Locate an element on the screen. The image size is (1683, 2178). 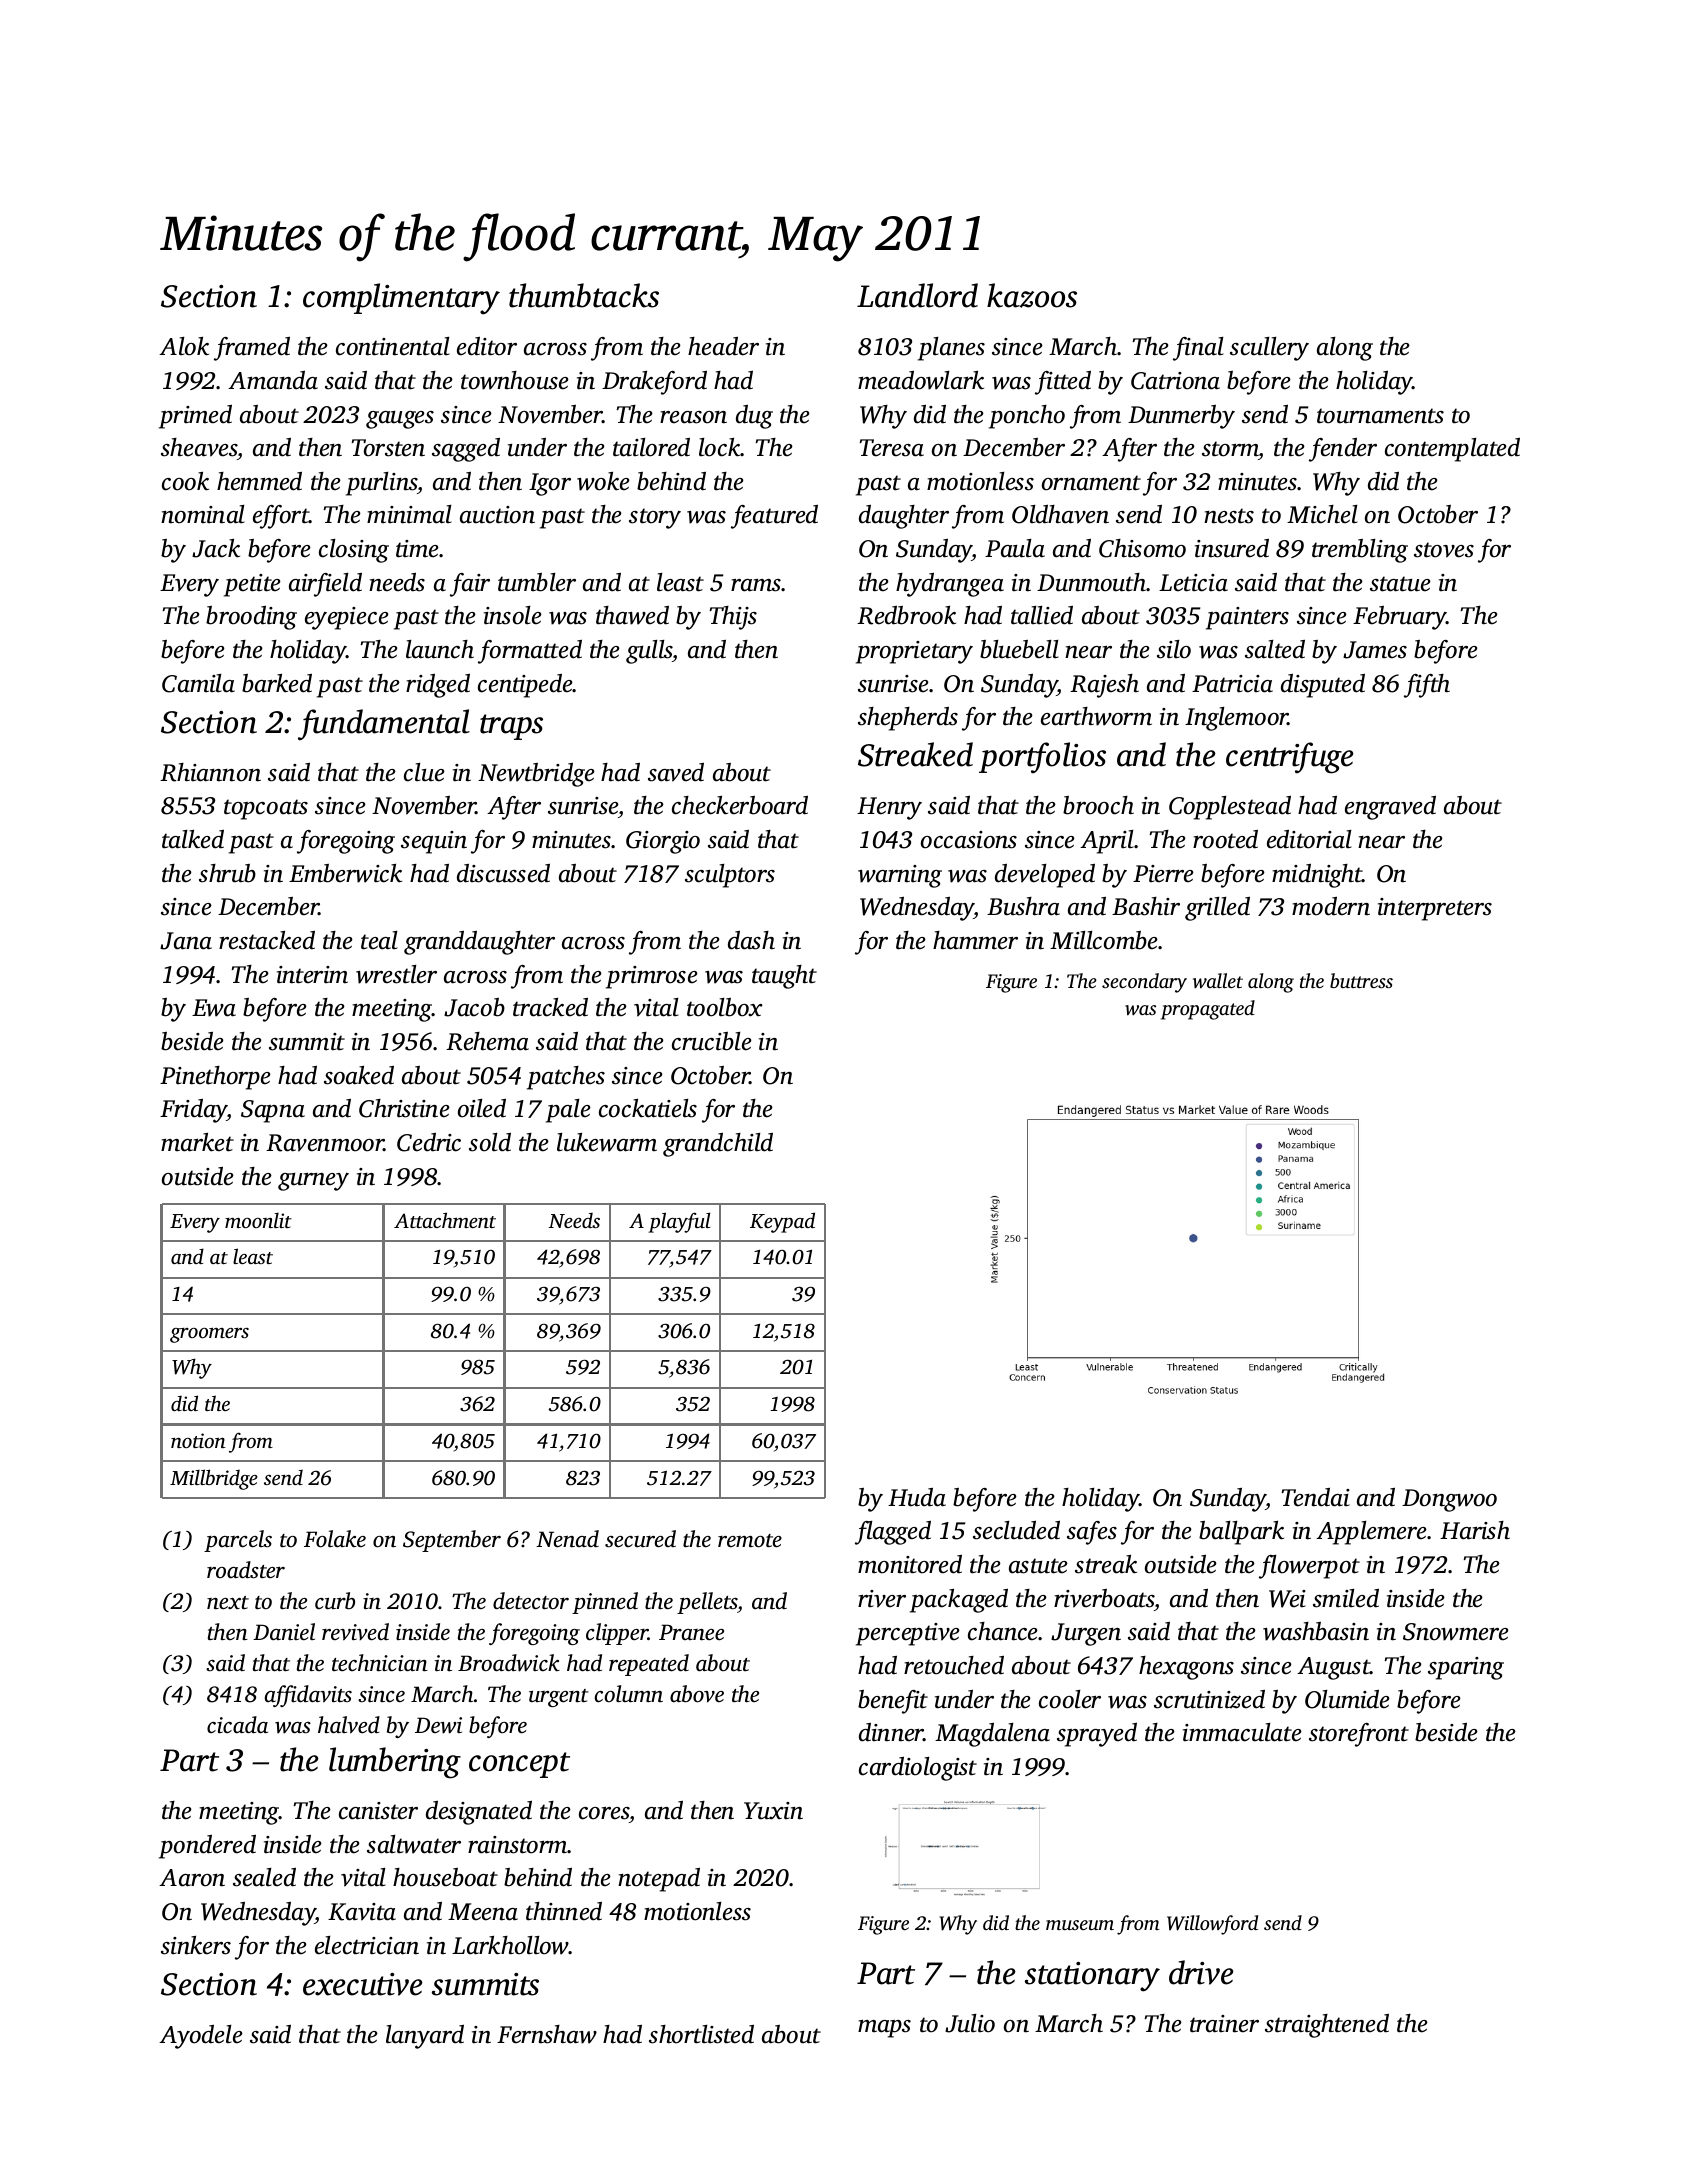
canister is located at coordinates (378, 1811).
